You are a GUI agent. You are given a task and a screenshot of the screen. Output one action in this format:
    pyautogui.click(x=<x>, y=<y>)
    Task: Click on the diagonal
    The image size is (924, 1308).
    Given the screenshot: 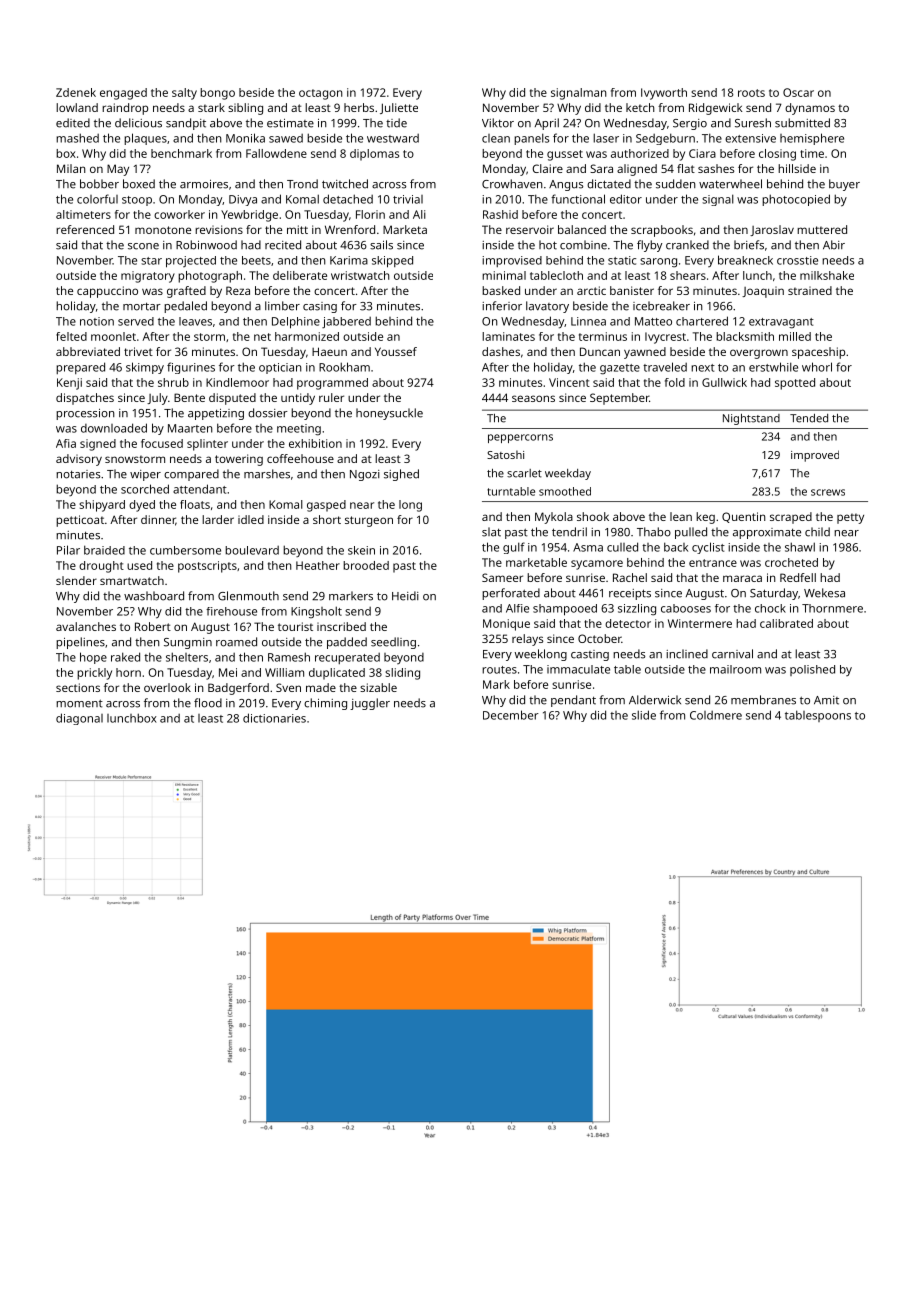 What is the action you would take?
    pyautogui.click(x=79, y=719)
